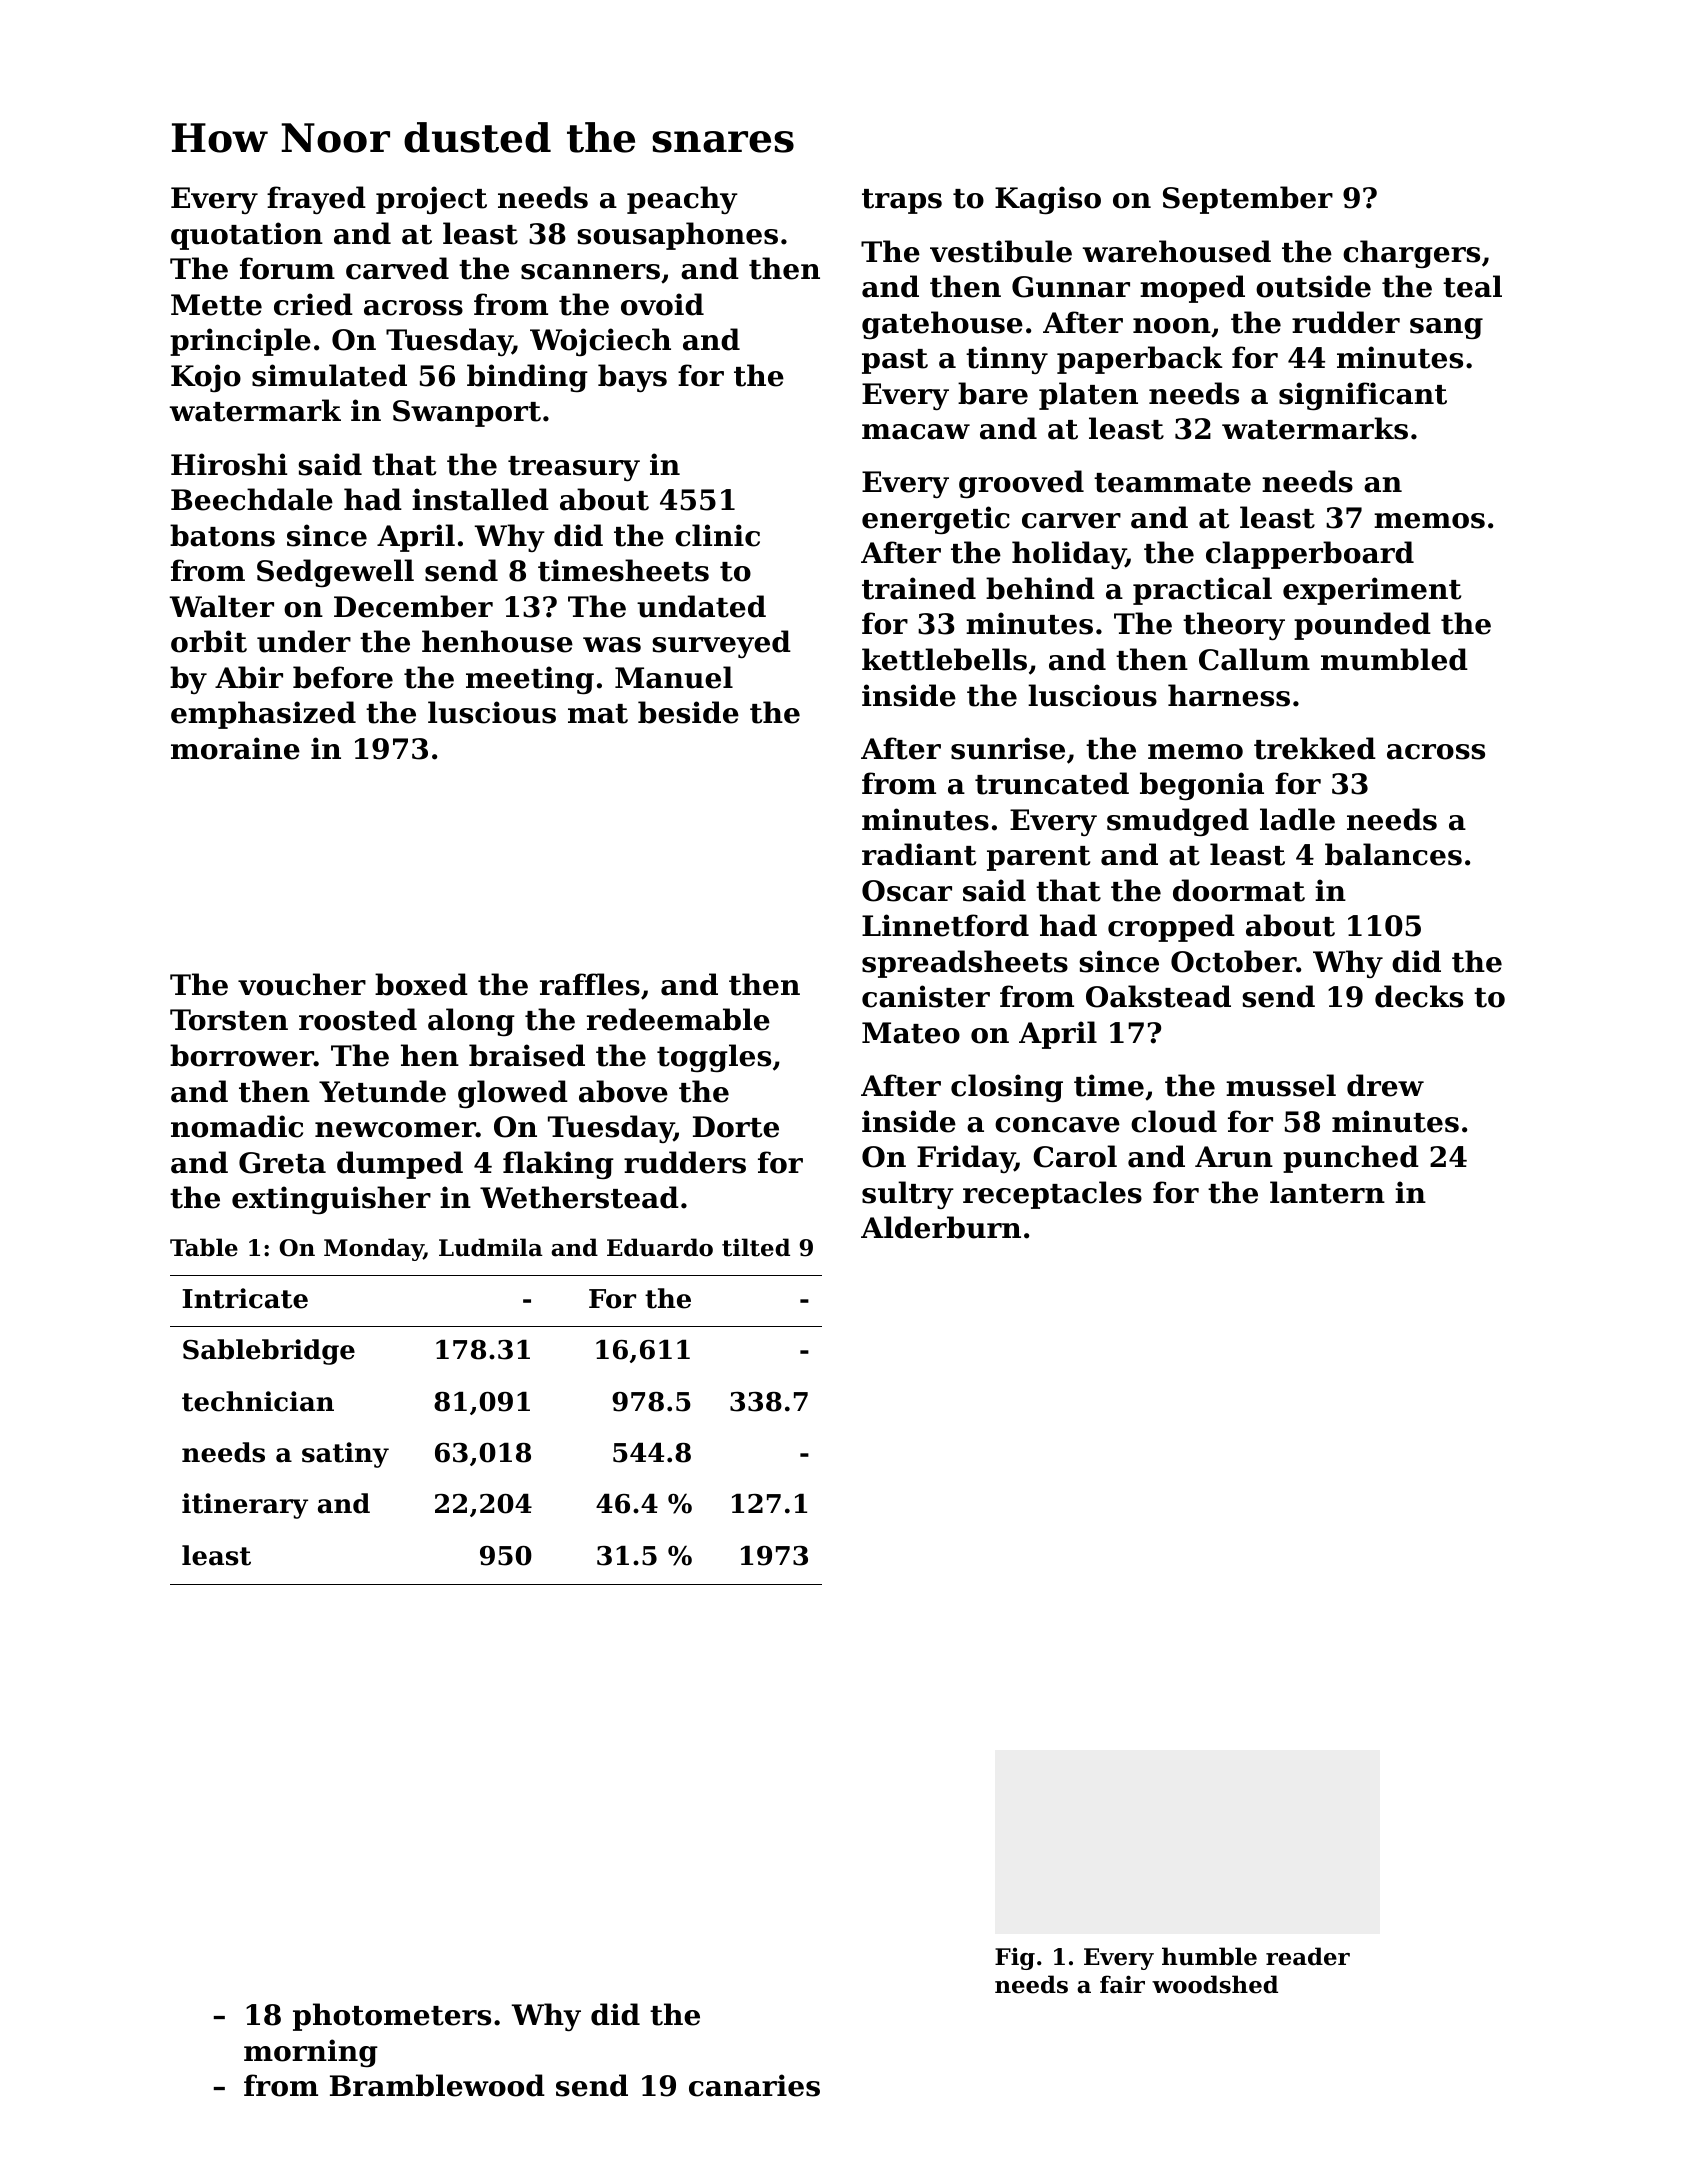 Image resolution: width=1683 pixels, height=2178 pixels. I want to click on canaries, so click(754, 2085).
